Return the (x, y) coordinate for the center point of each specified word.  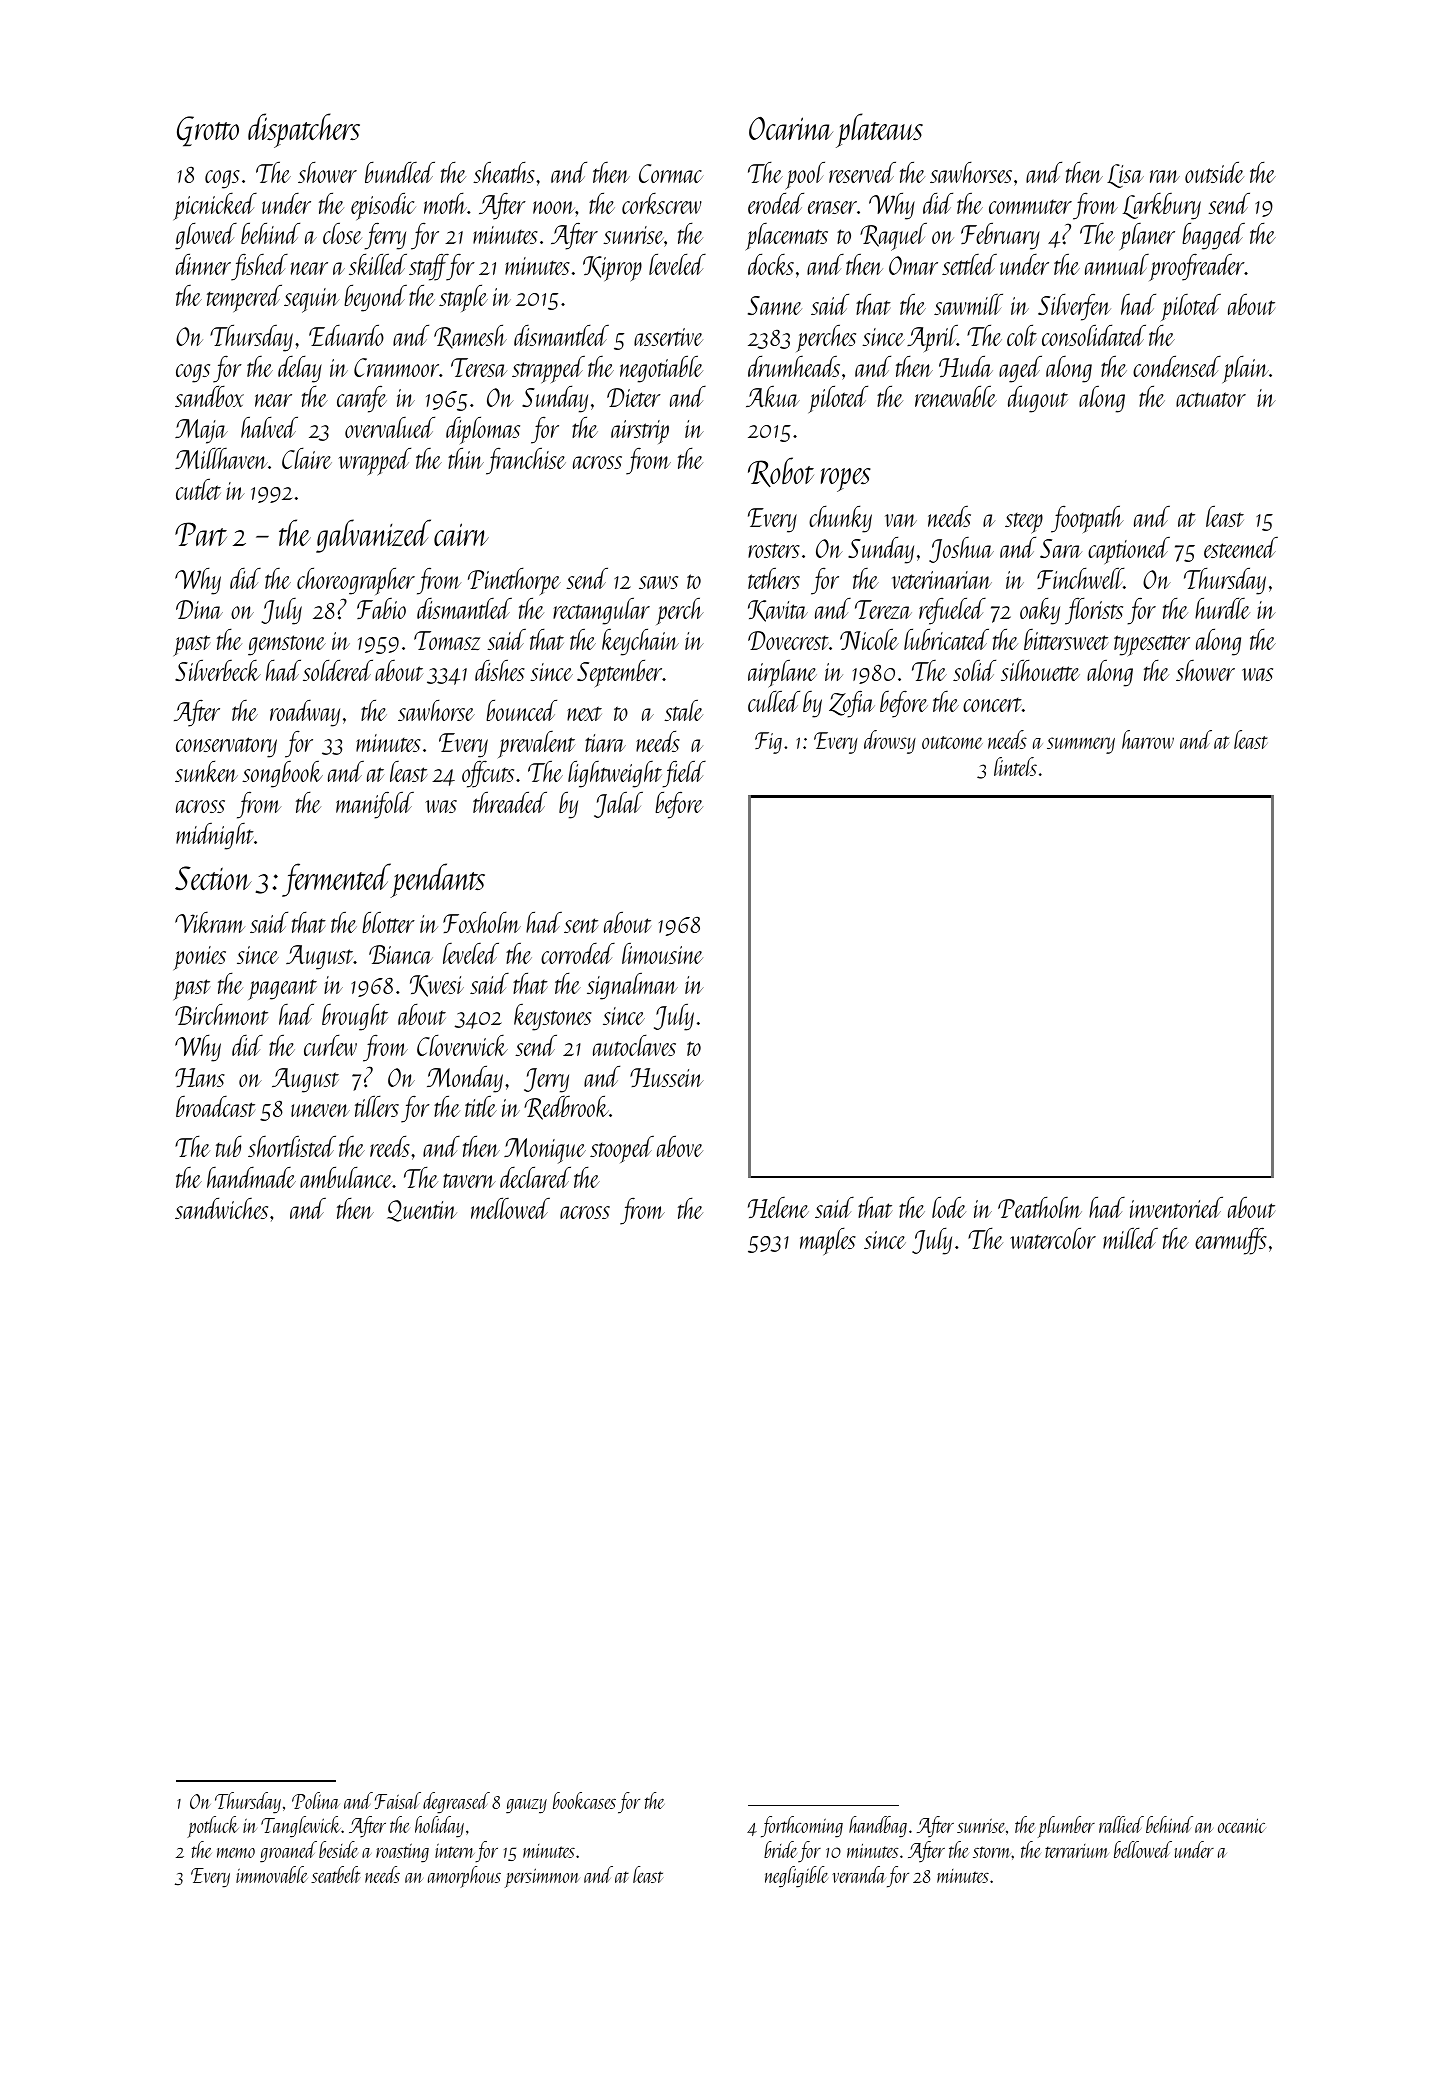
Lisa (1125, 176)
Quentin (422, 1211)
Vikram (210, 922)
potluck (213, 1827)
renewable (956, 396)
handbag (878, 1827)
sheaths (504, 172)
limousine (662, 953)
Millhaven (221, 458)
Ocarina (791, 128)
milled (1130, 1238)
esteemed (1241, 547)
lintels (1015, 766)
